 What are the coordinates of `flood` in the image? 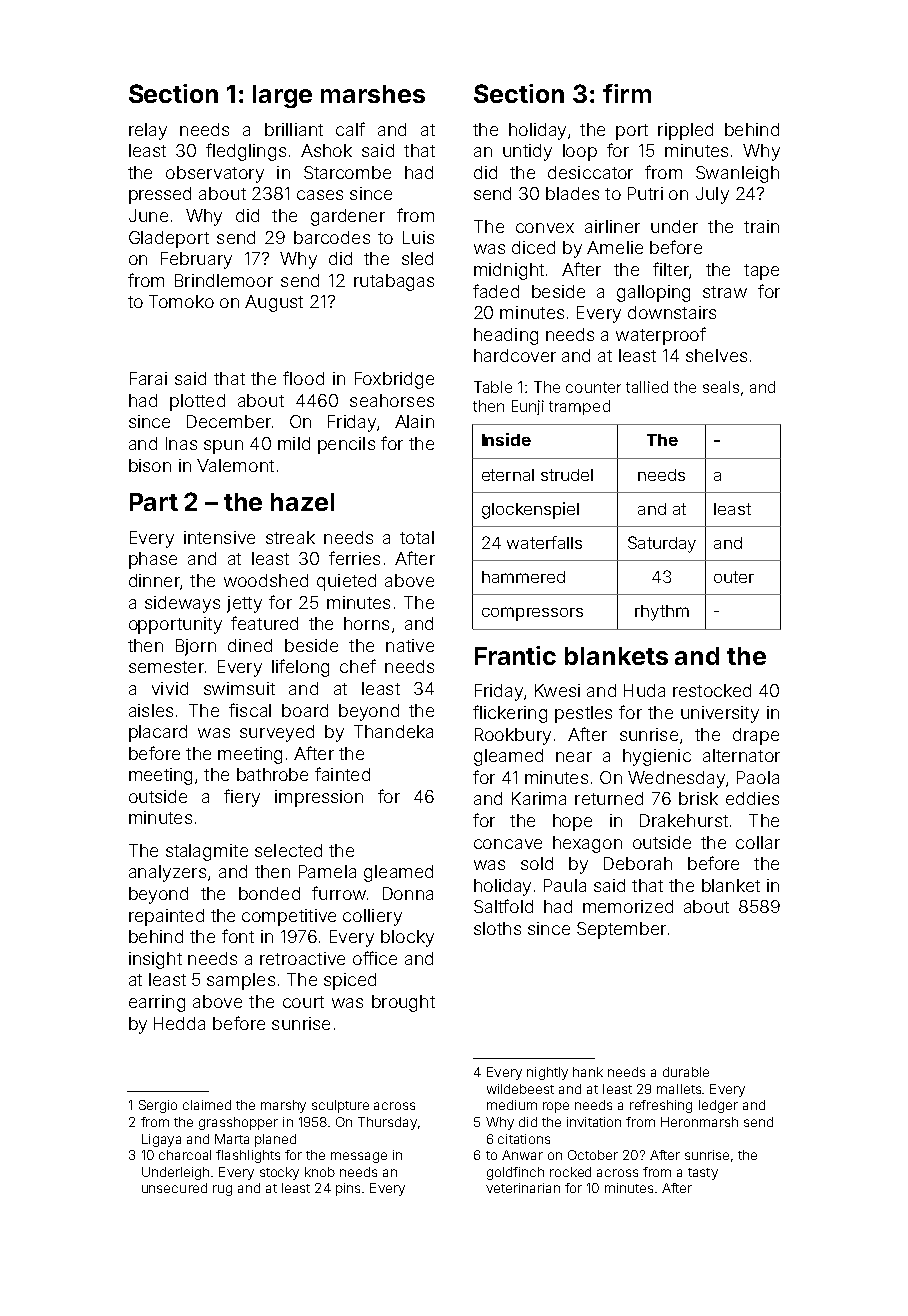 It's located at (303, 378).
